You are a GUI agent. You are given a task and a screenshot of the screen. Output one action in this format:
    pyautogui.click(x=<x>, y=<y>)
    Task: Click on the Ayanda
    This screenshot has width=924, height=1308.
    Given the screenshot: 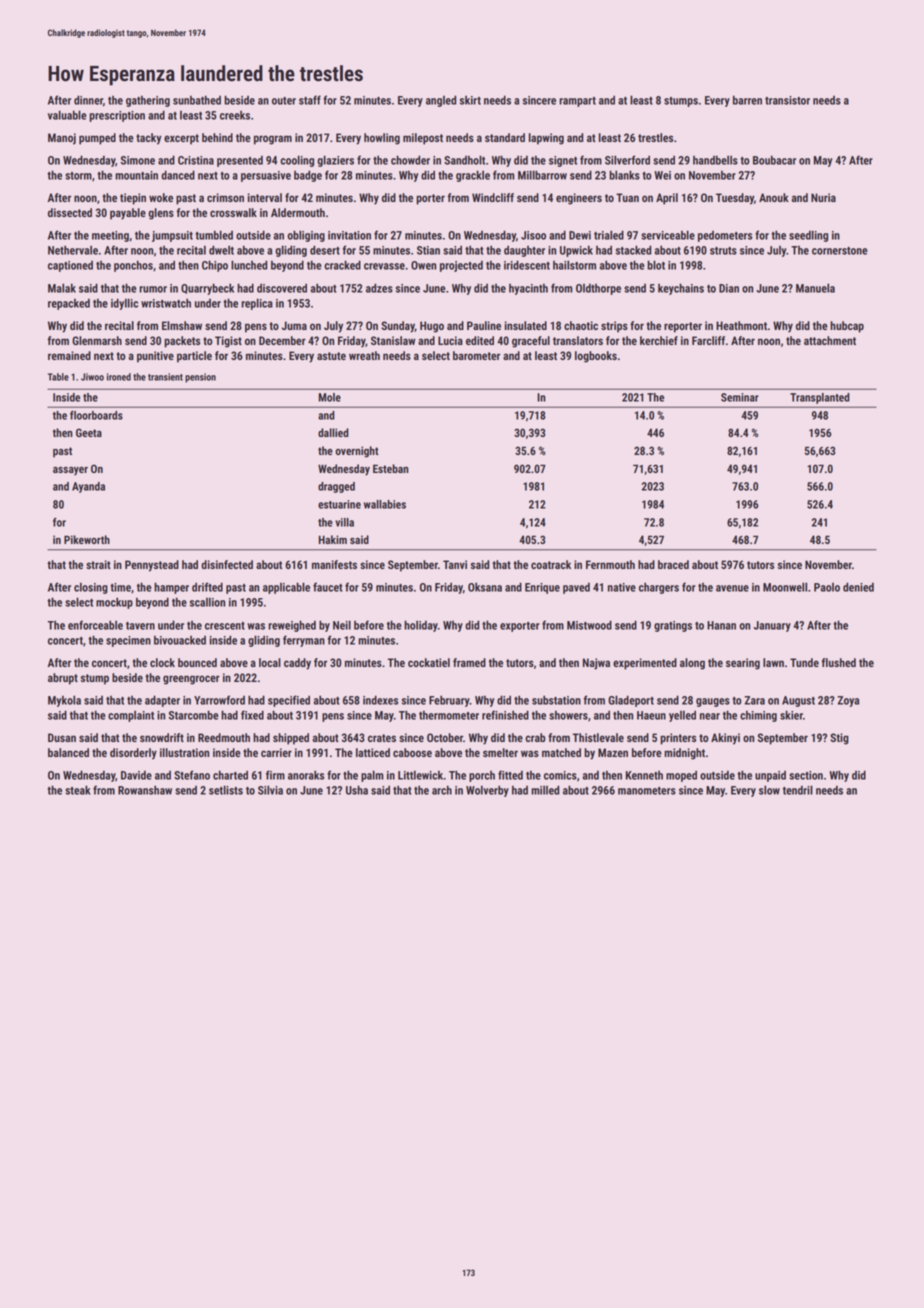 What is the action you would take?
    pyautogui.click(x=88, y=487)
